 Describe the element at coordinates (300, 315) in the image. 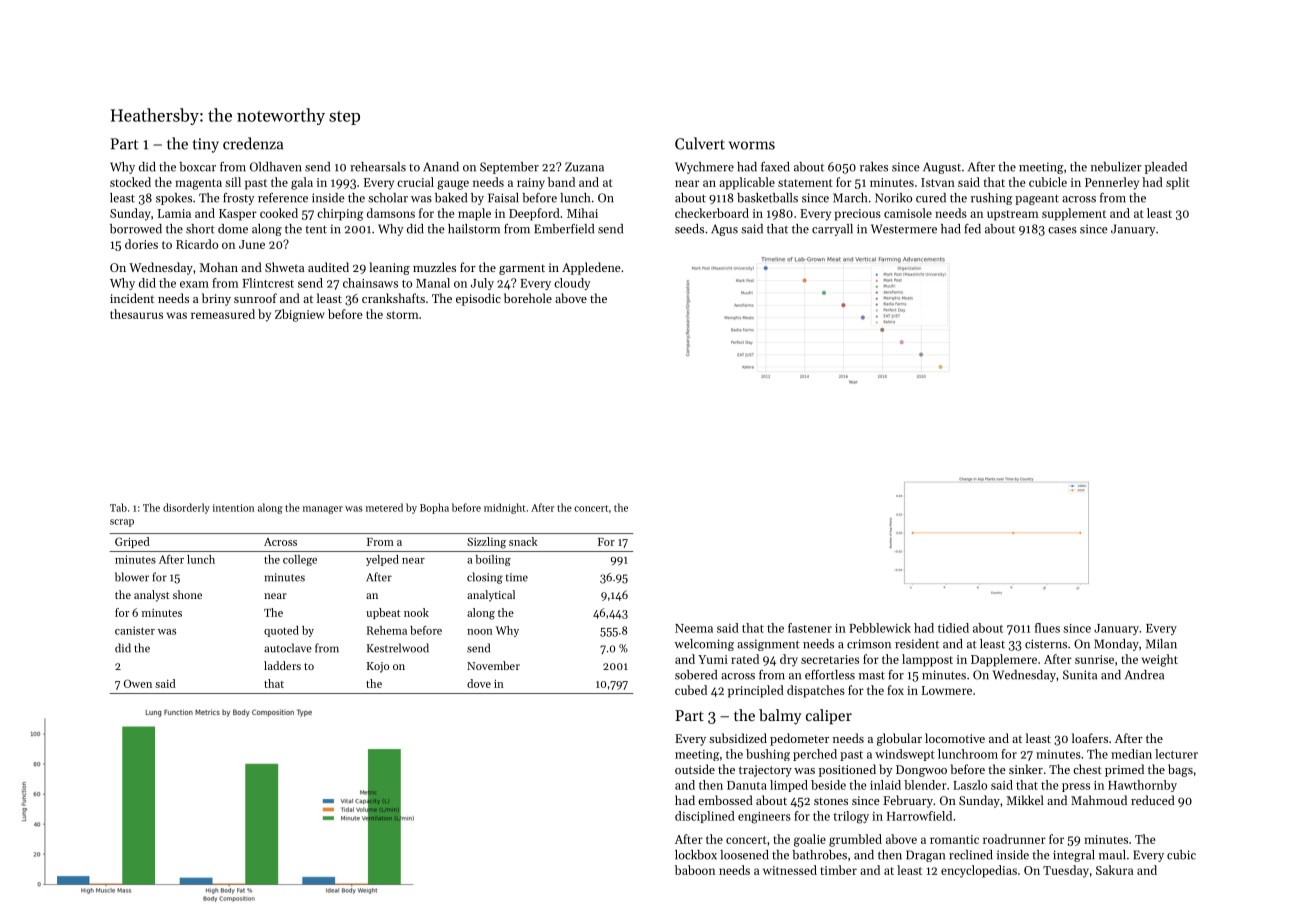

I see `Zbigniew` at that location.
